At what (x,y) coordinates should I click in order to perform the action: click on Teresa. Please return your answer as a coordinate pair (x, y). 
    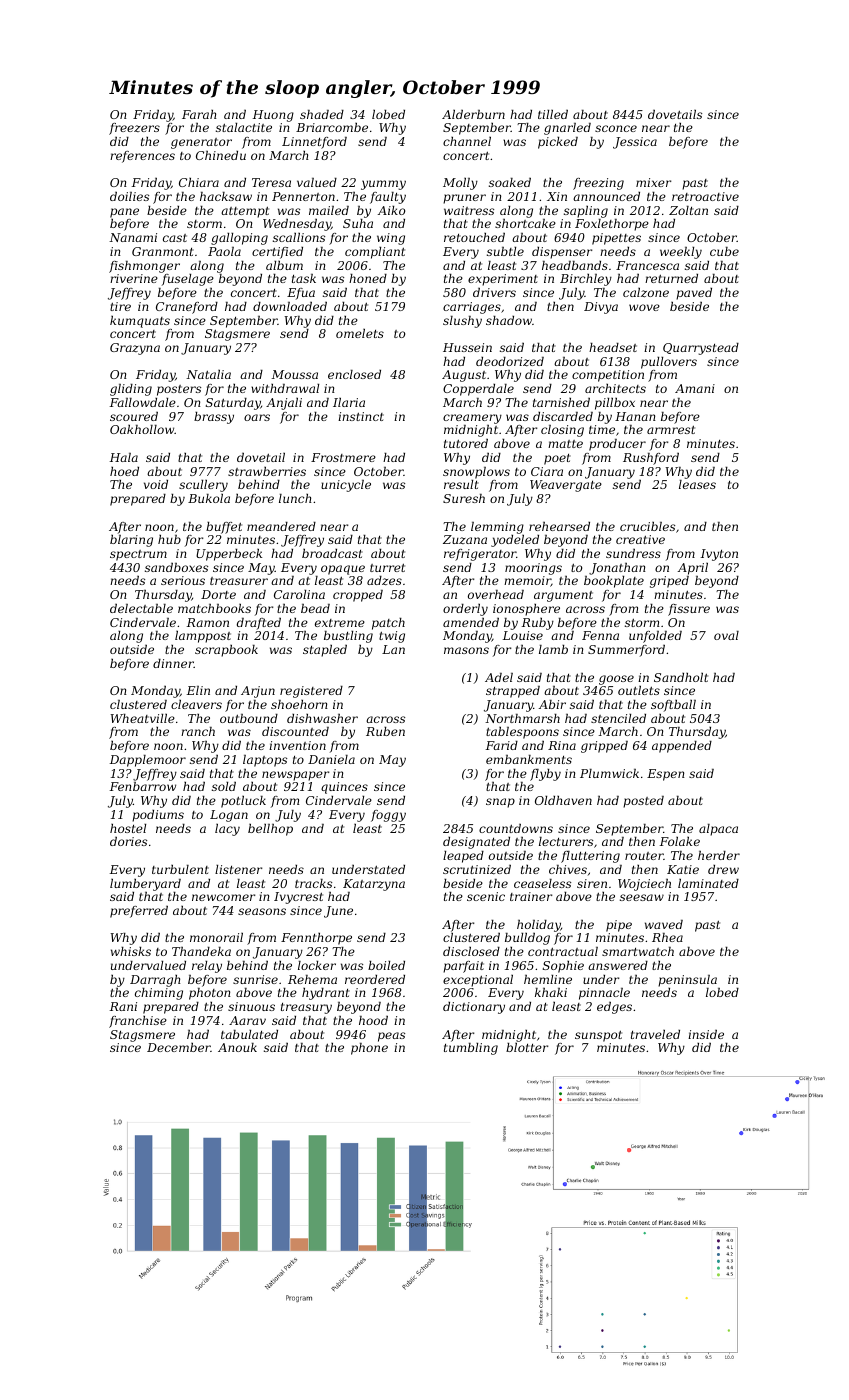
    Looking at the image, I should click on (271, 182).
